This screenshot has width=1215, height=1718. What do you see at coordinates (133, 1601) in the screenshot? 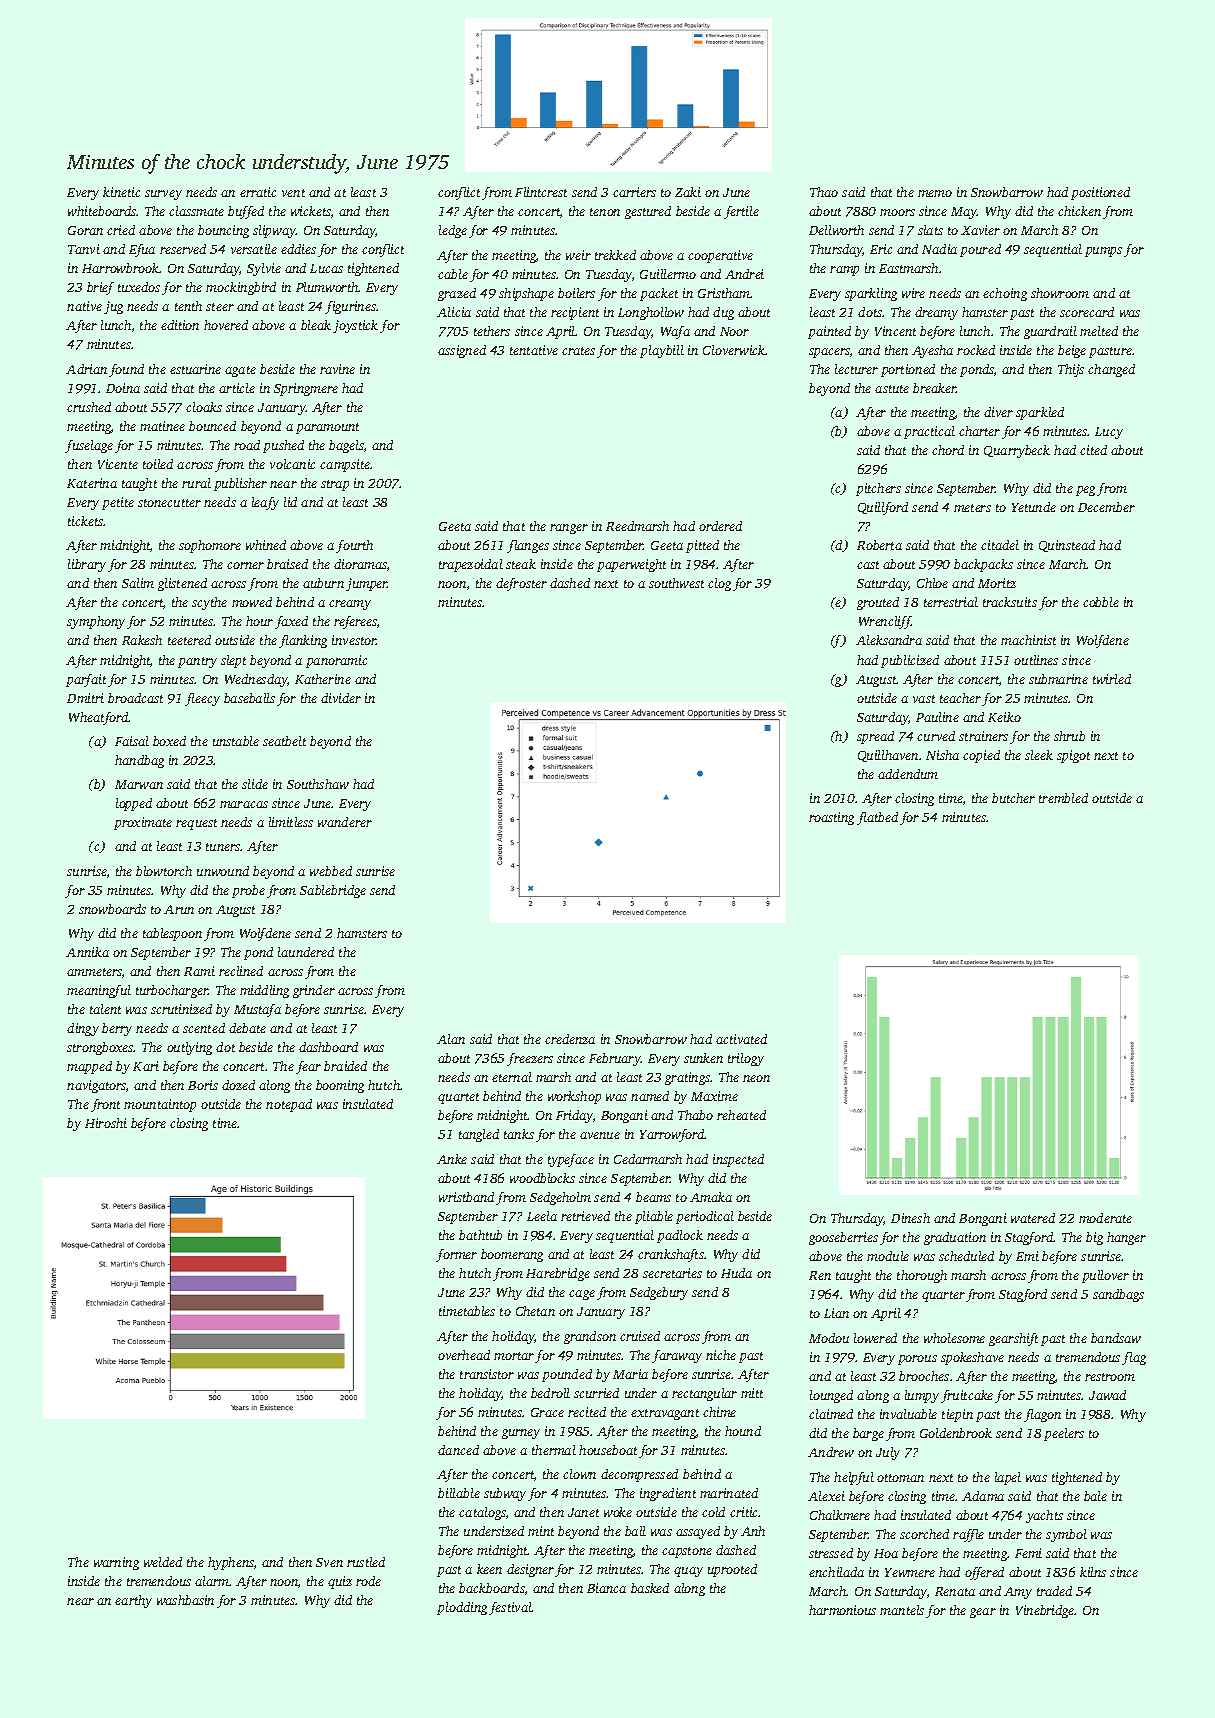
I see `earthy` at bounding box center [133, 1601].
